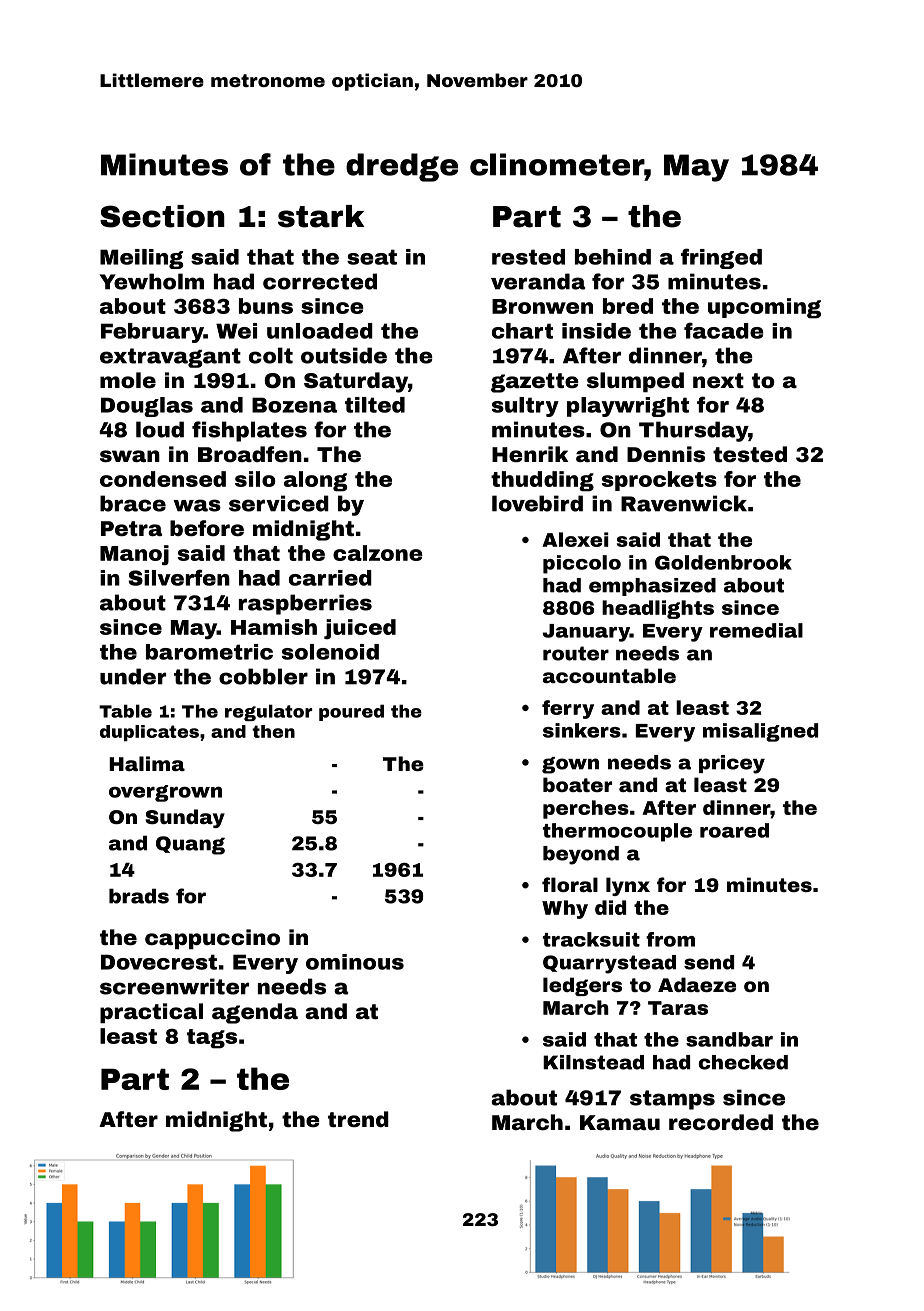 This screenshot has width=924, height=1311. Describe the element at coordinates (255, 479) in the screenshot. I see `silo` at that location.
